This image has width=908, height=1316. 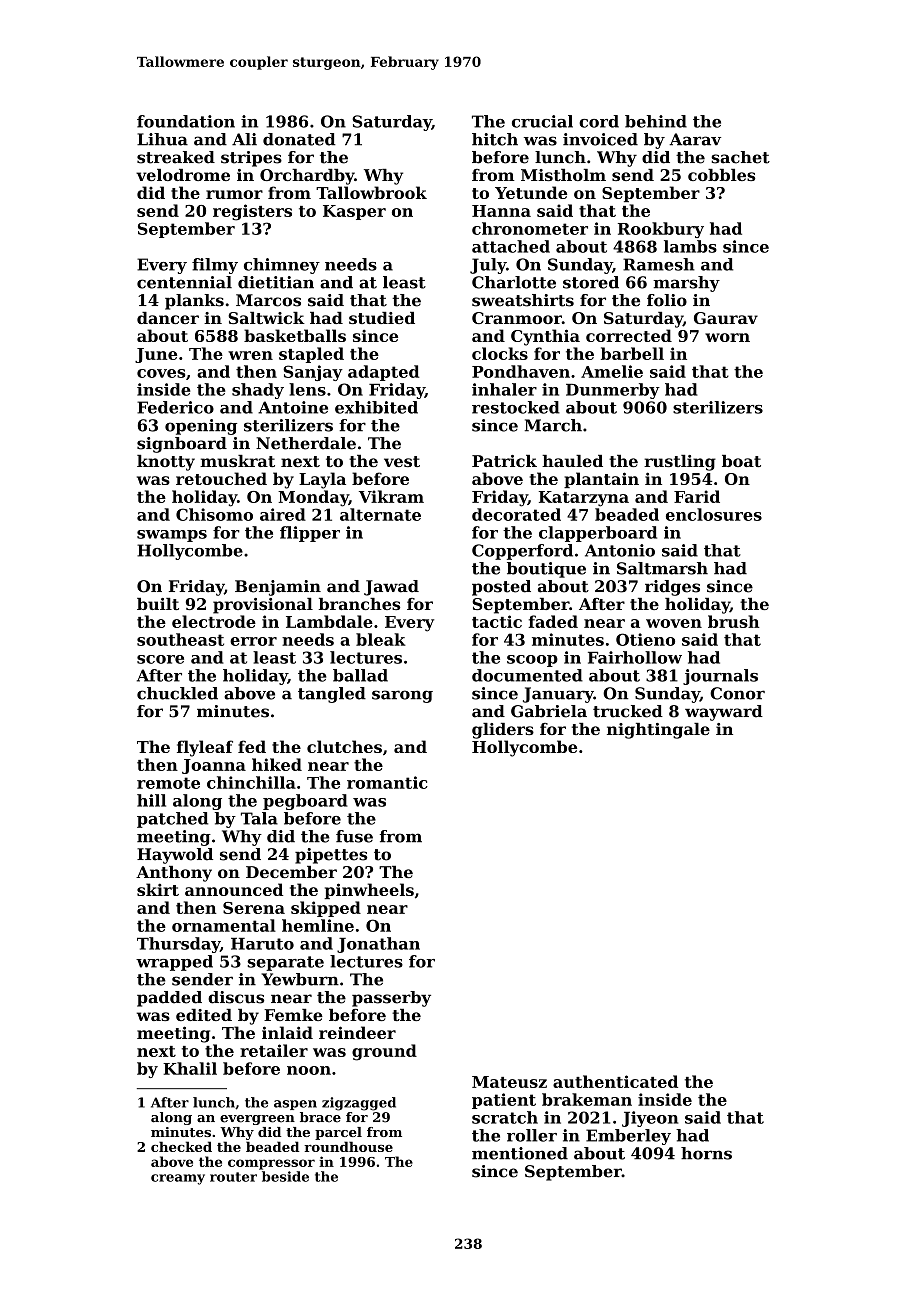 I want to click on gliders, so click(x=503, y=731).
